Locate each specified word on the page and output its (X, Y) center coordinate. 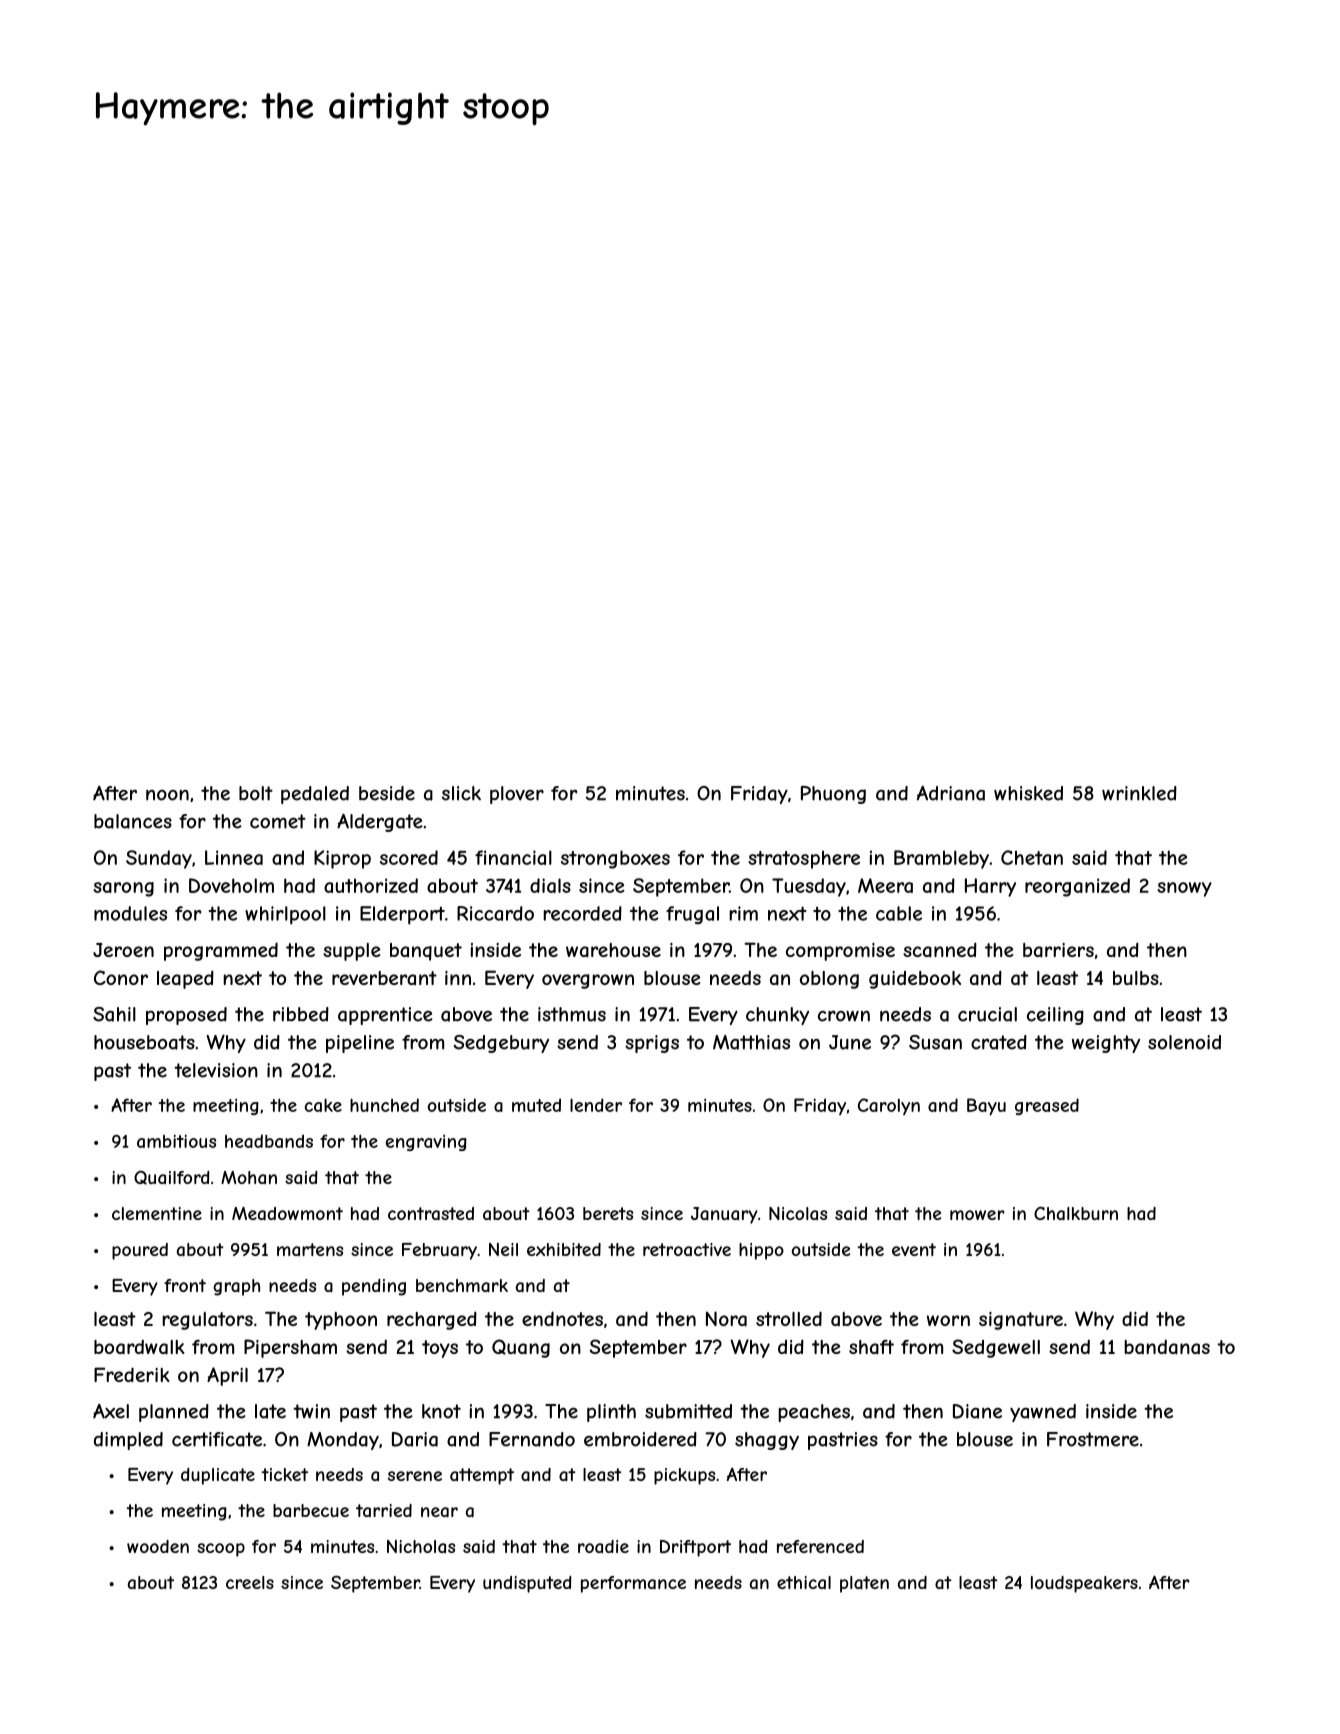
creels (250, 1582)
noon (167, 795)
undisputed (527, 1584)
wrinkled (1139, 793)
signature (1021, 1321)
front (185, 1285)
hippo (761, 1251)
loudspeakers (1084, 1584)
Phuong (833, 795)
